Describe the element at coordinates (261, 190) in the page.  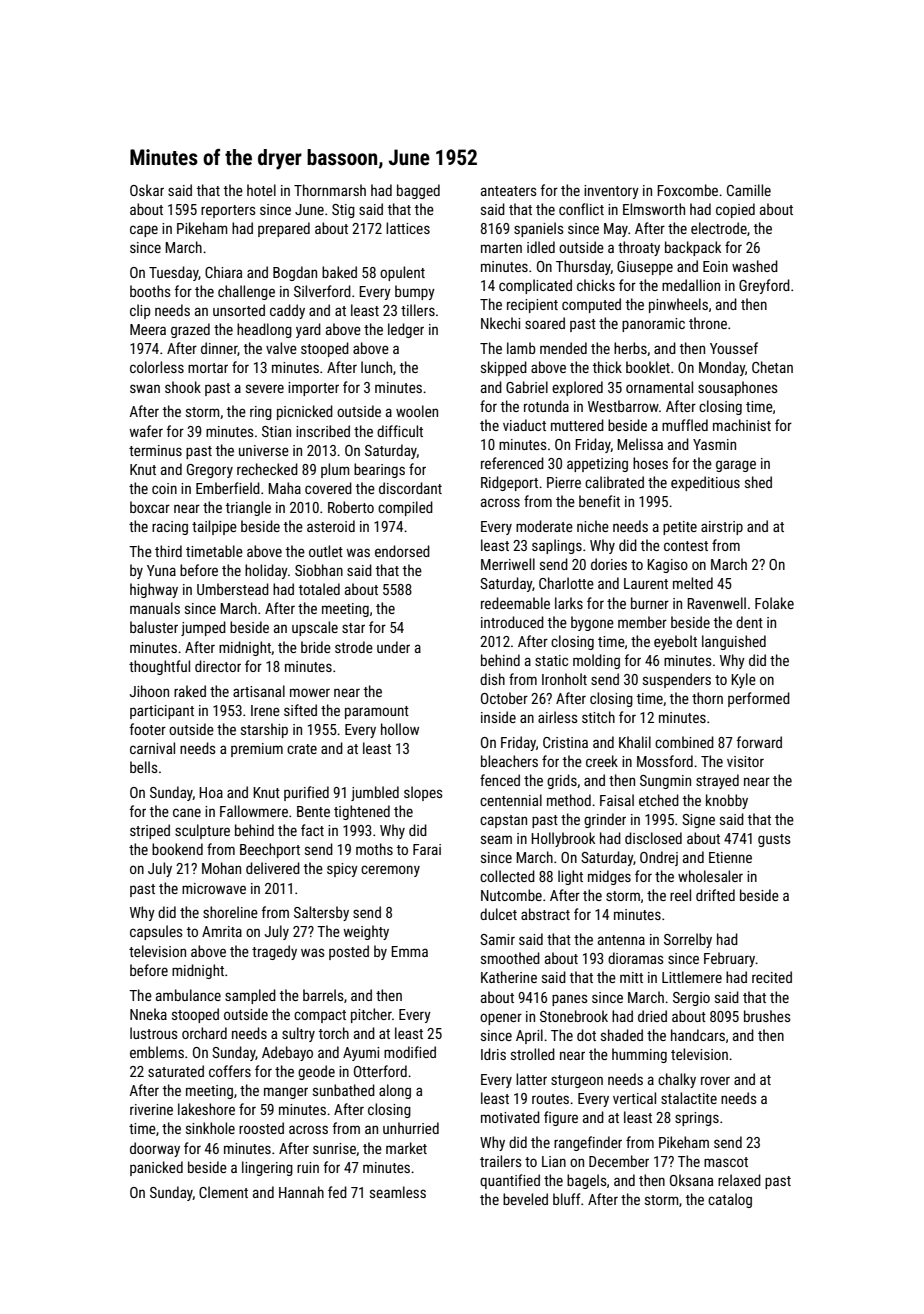
I see `hotel` at that location.
